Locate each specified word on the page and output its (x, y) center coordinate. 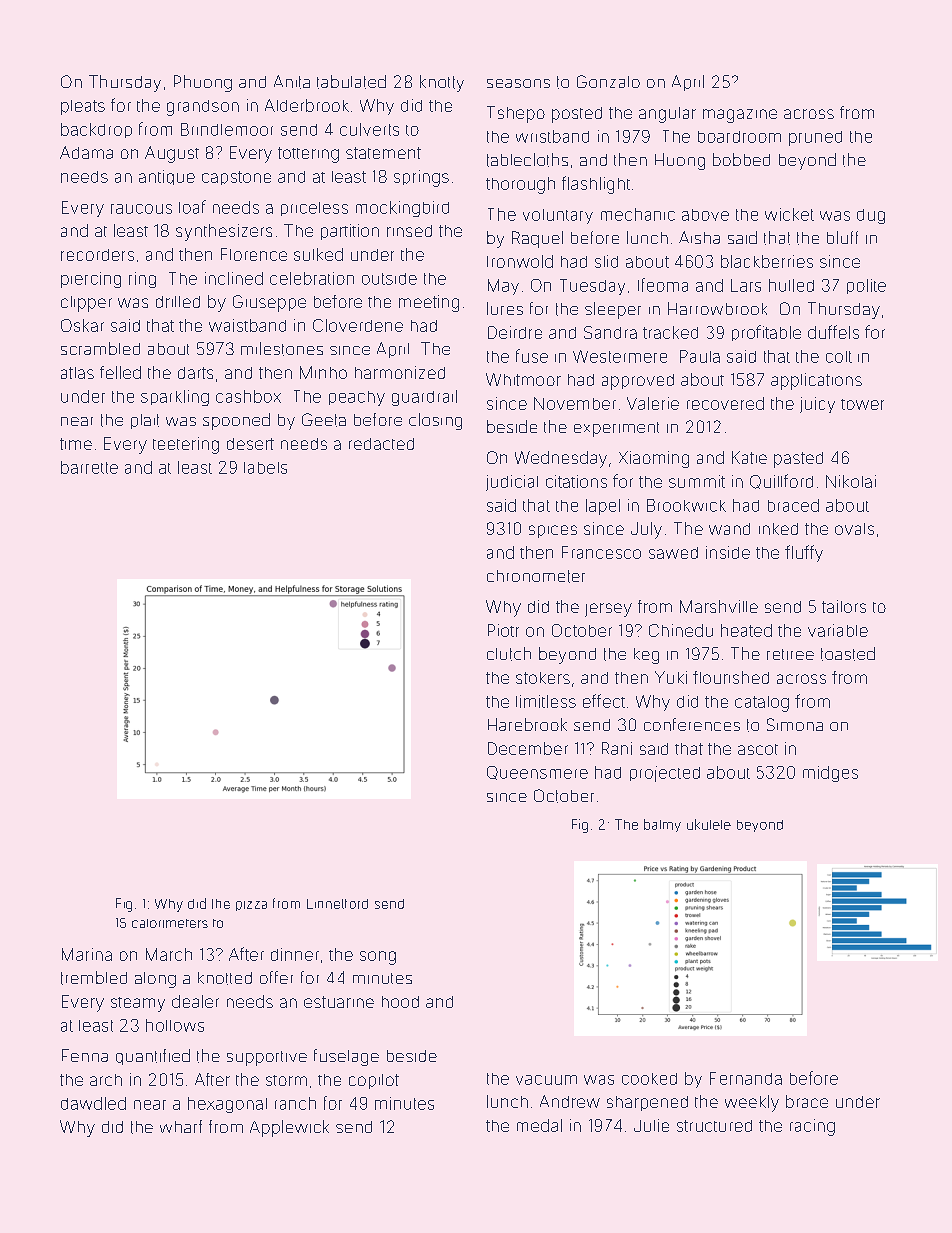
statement (383, 153)
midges (830, 774)
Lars (746, 285)
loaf (192, 207)
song (378, 958)
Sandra (610, 332)
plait (145, 421)
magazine (740, 116)
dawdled (93, 1103)
